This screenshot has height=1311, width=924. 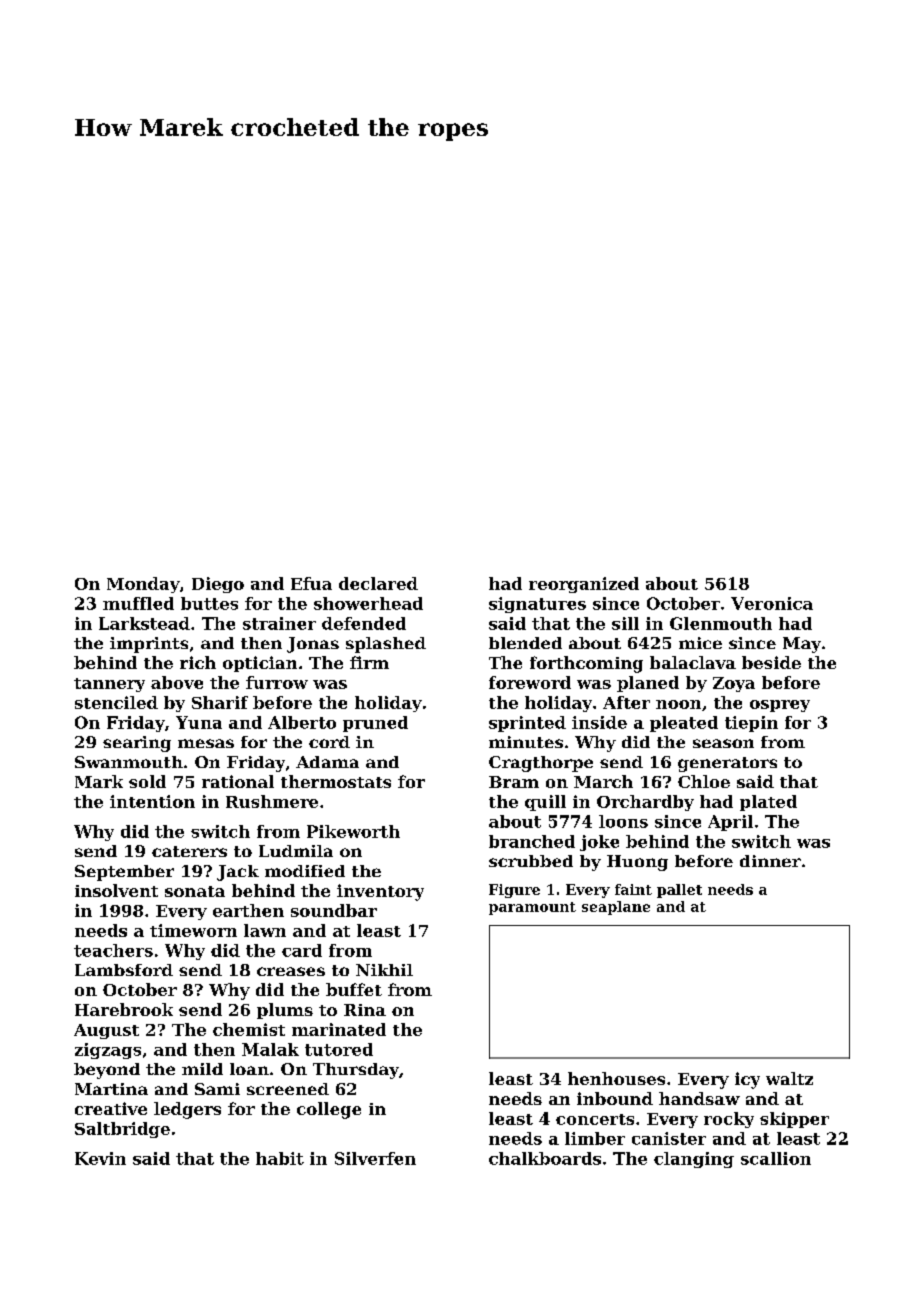 What do you see at coordinates (375, 1158) in the screenshot?
I see `Silverfen` at bounding box center [375, 1158].
